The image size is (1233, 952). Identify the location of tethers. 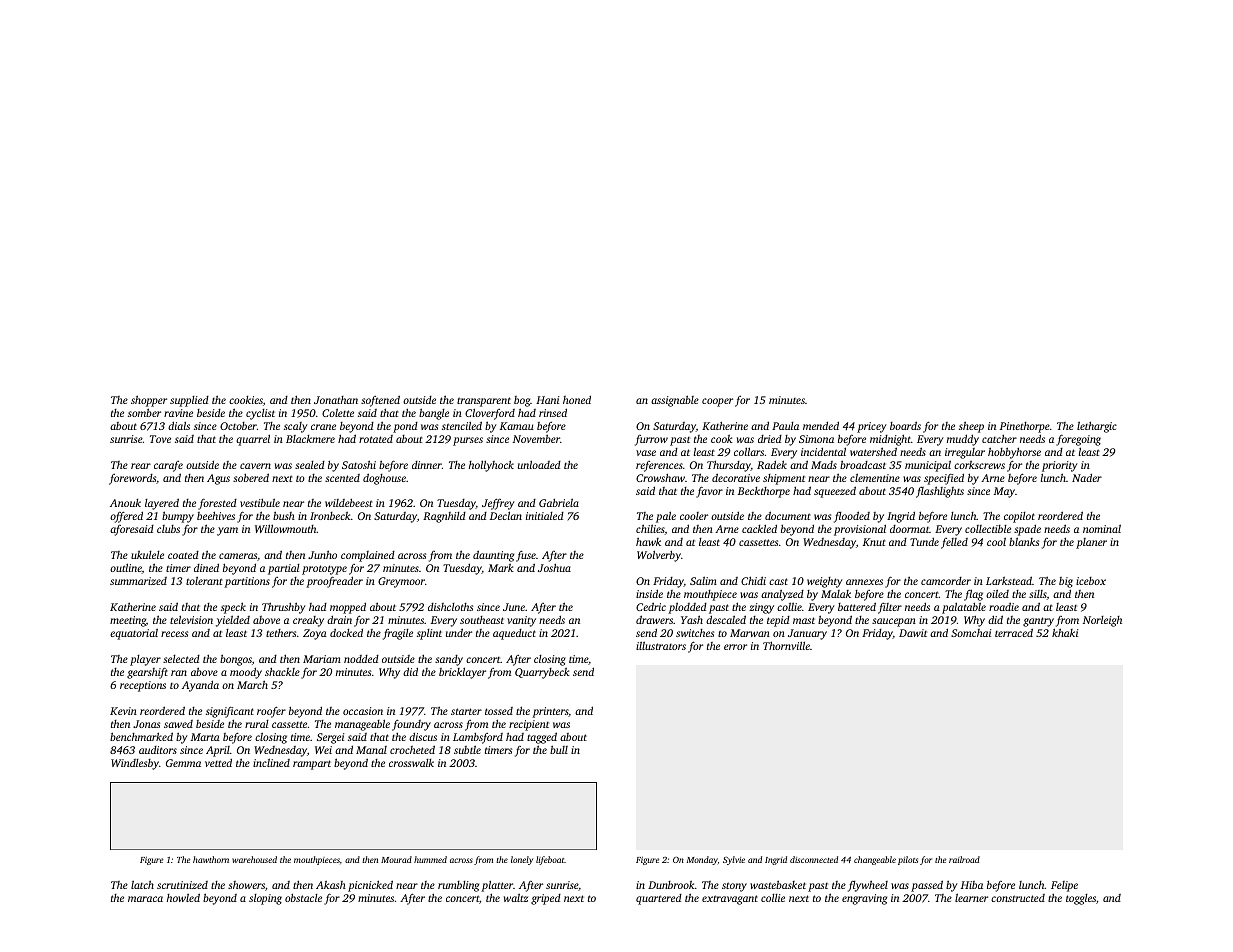
(281, 633).
